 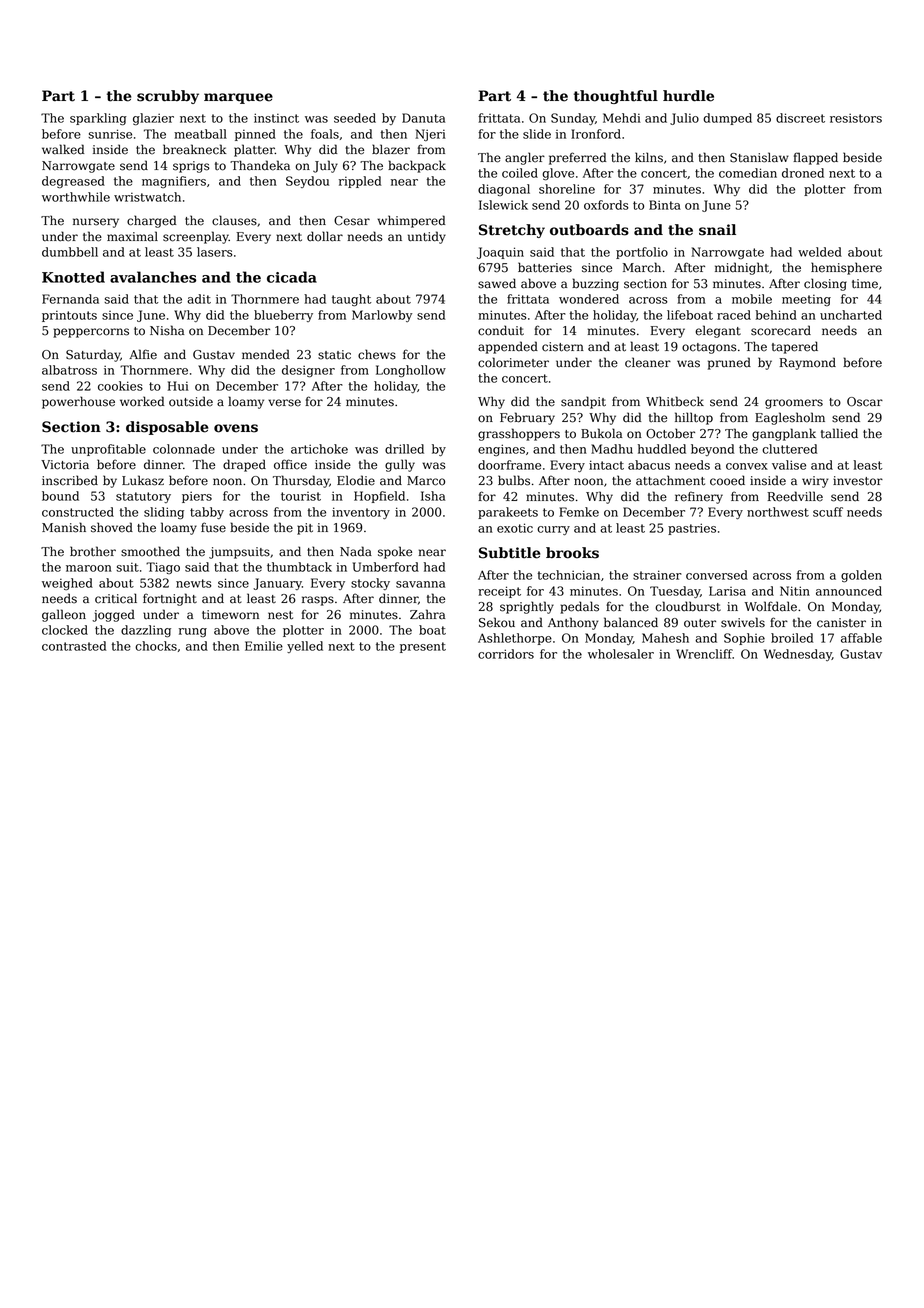 What do you see at coordinates (688, 96) in the screenshot?
I see `hurdle` at bounding box center [688, 96].
